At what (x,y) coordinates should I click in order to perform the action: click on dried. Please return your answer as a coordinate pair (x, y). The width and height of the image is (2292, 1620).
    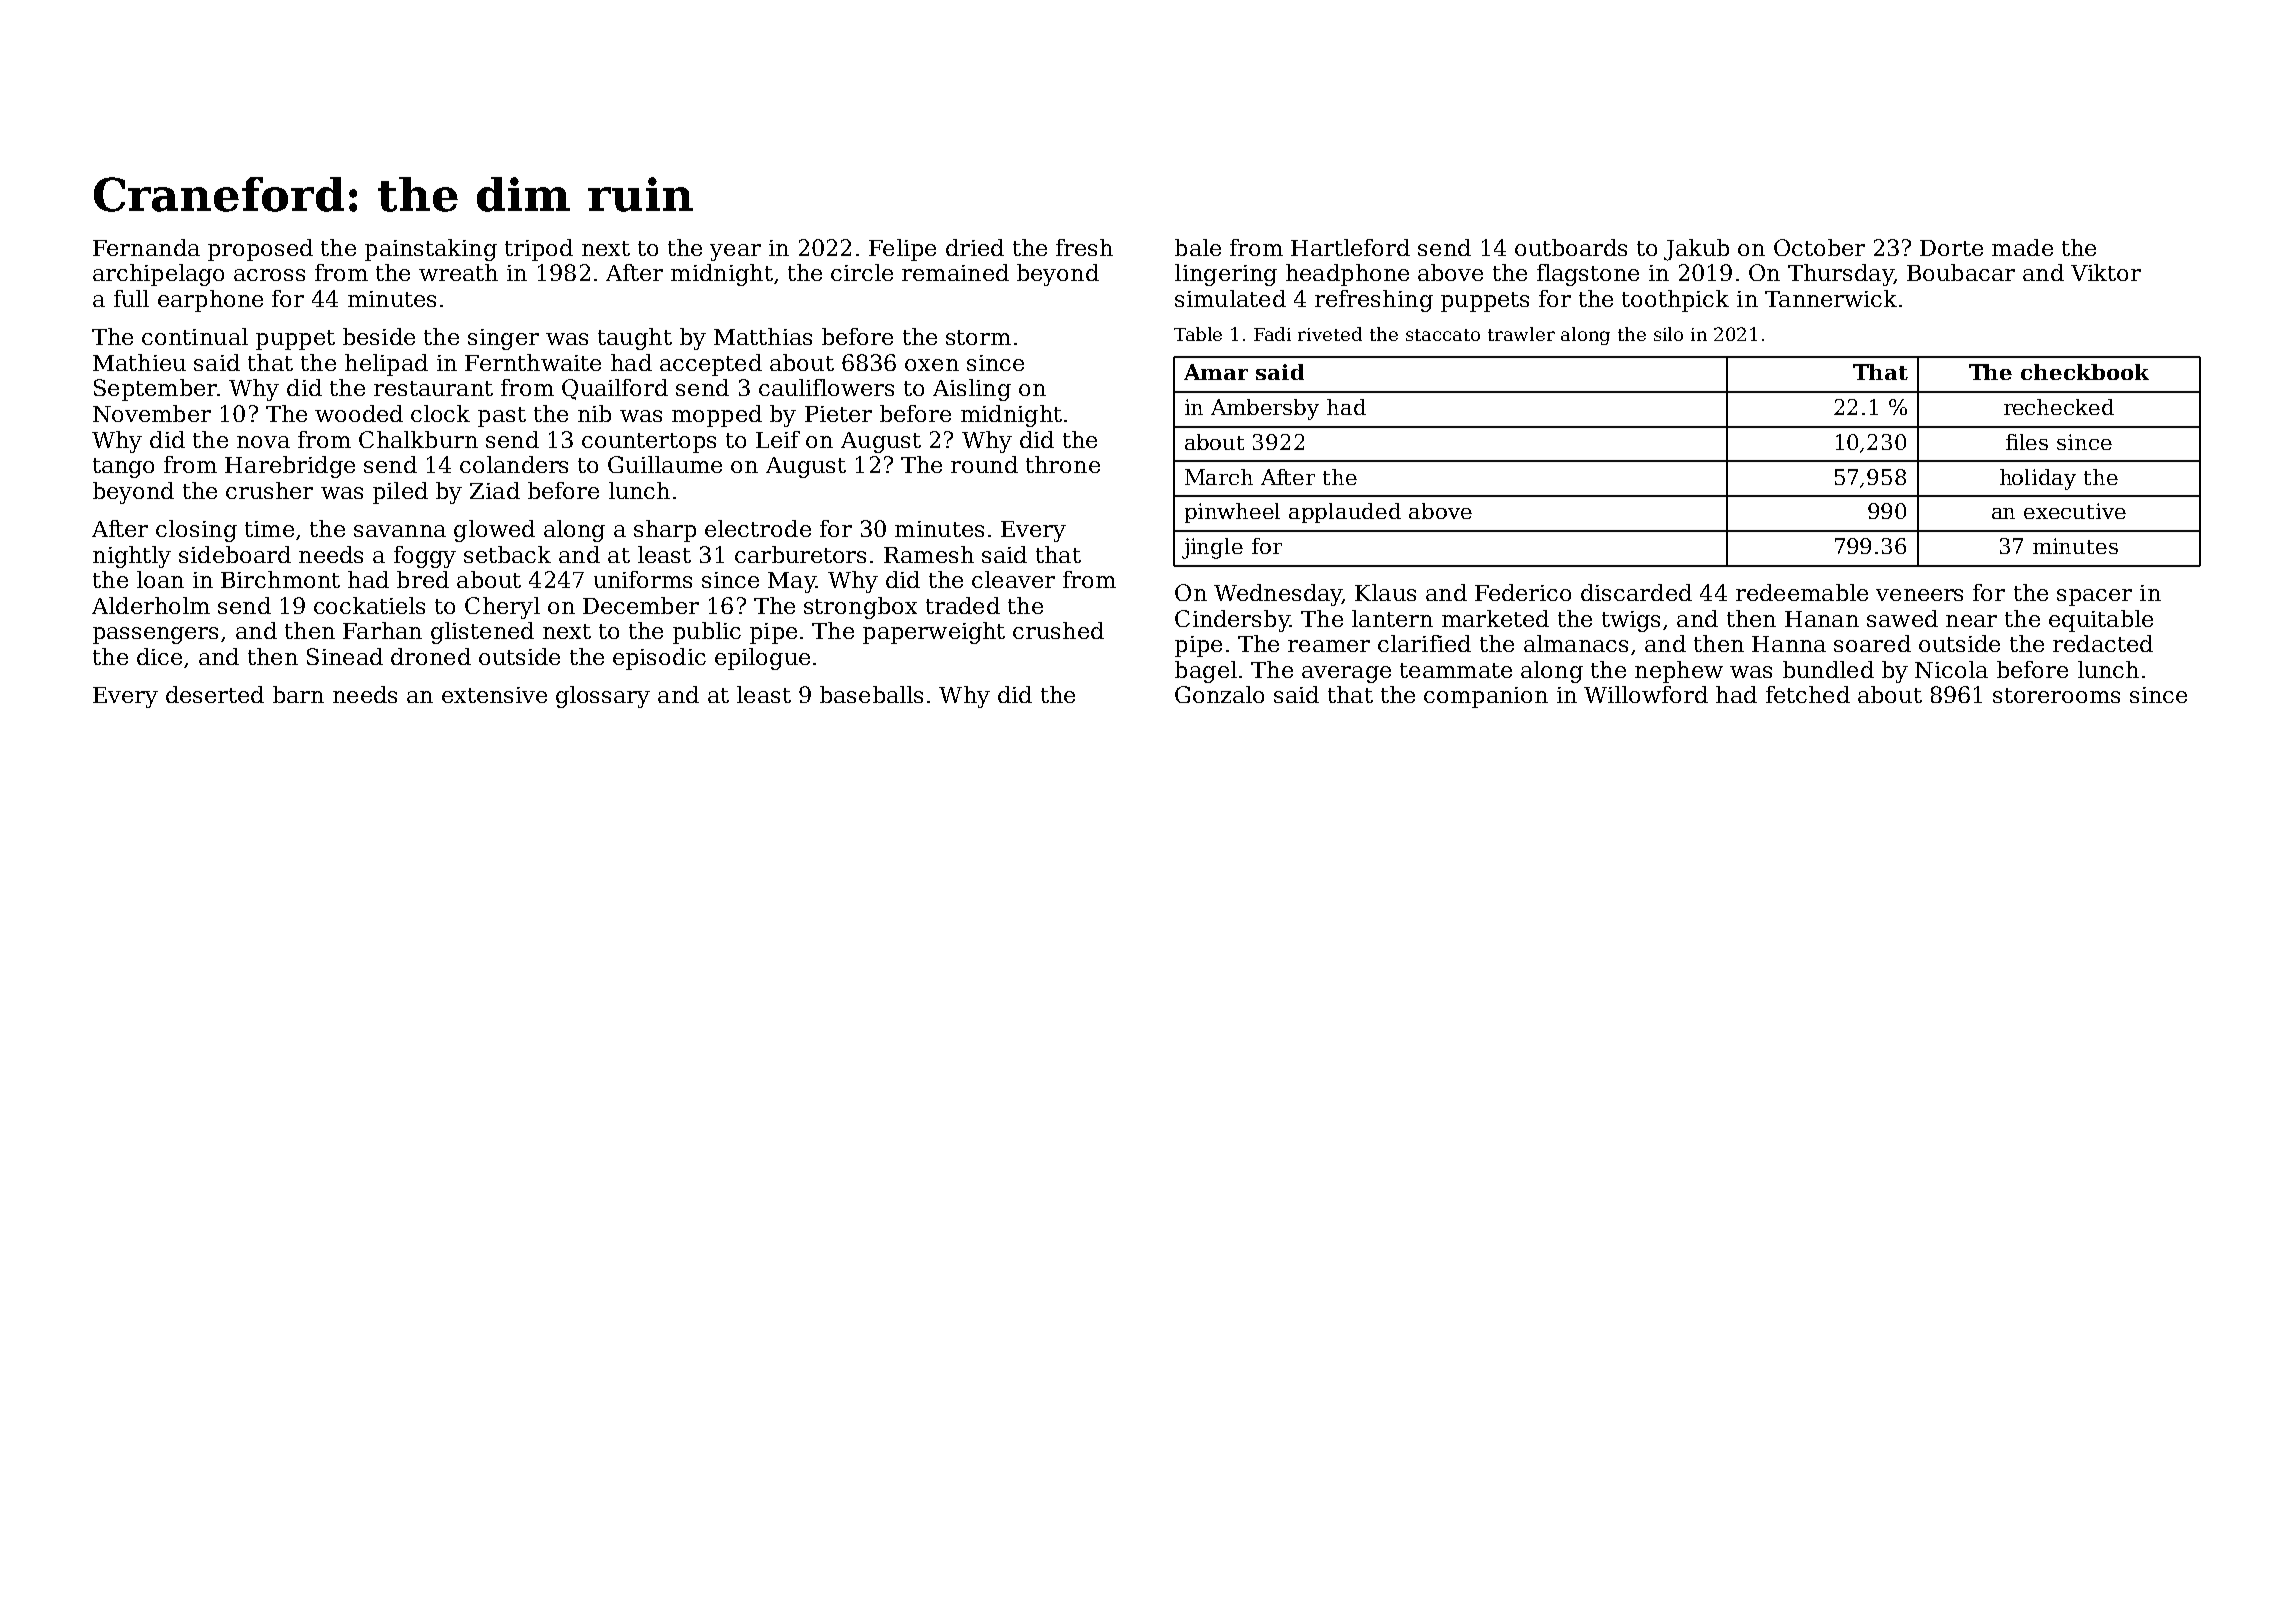
    Looking at the image, I should click on (975, 247).
